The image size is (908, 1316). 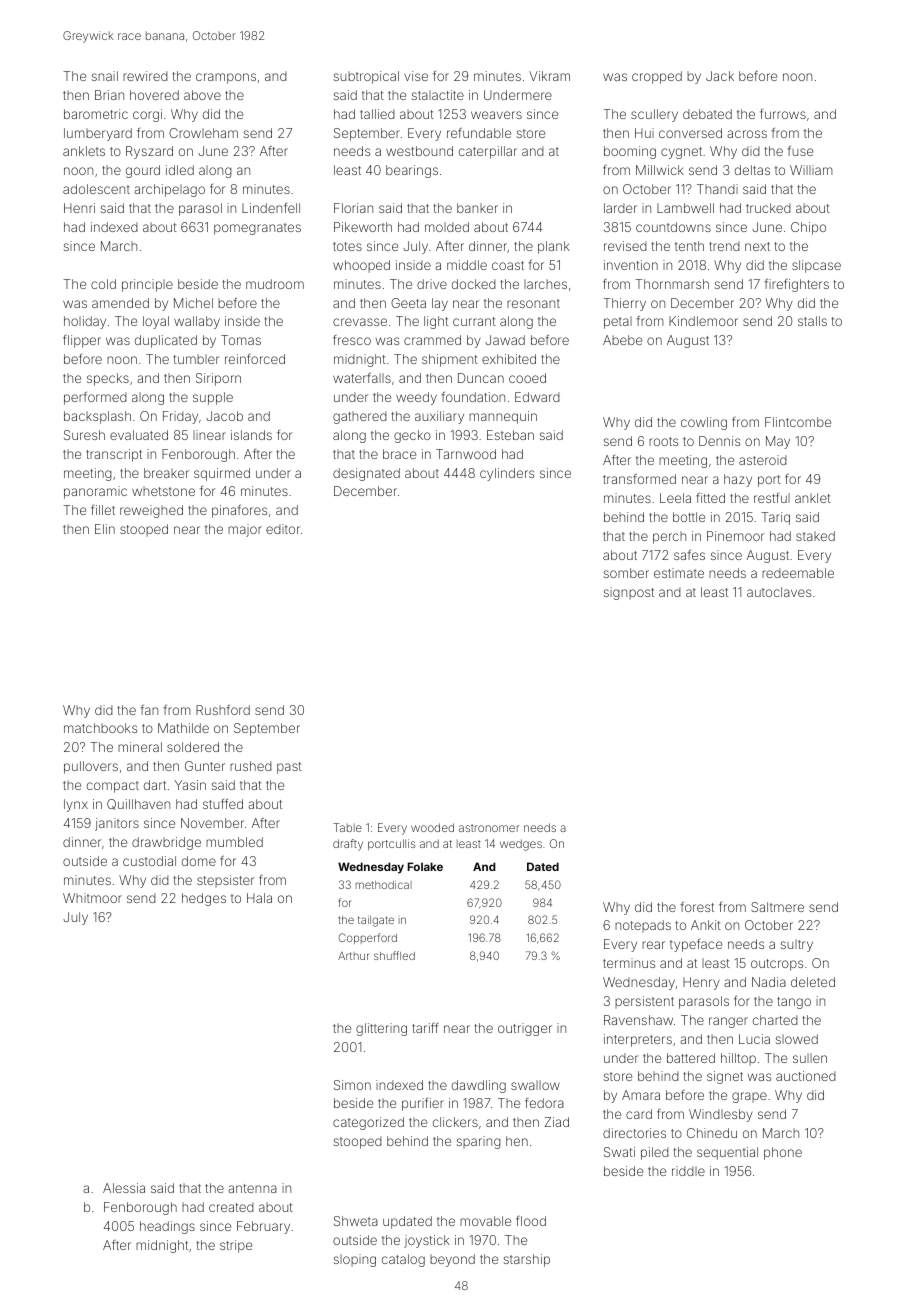 I want to click on gathered, so click(x=360, y=417).
